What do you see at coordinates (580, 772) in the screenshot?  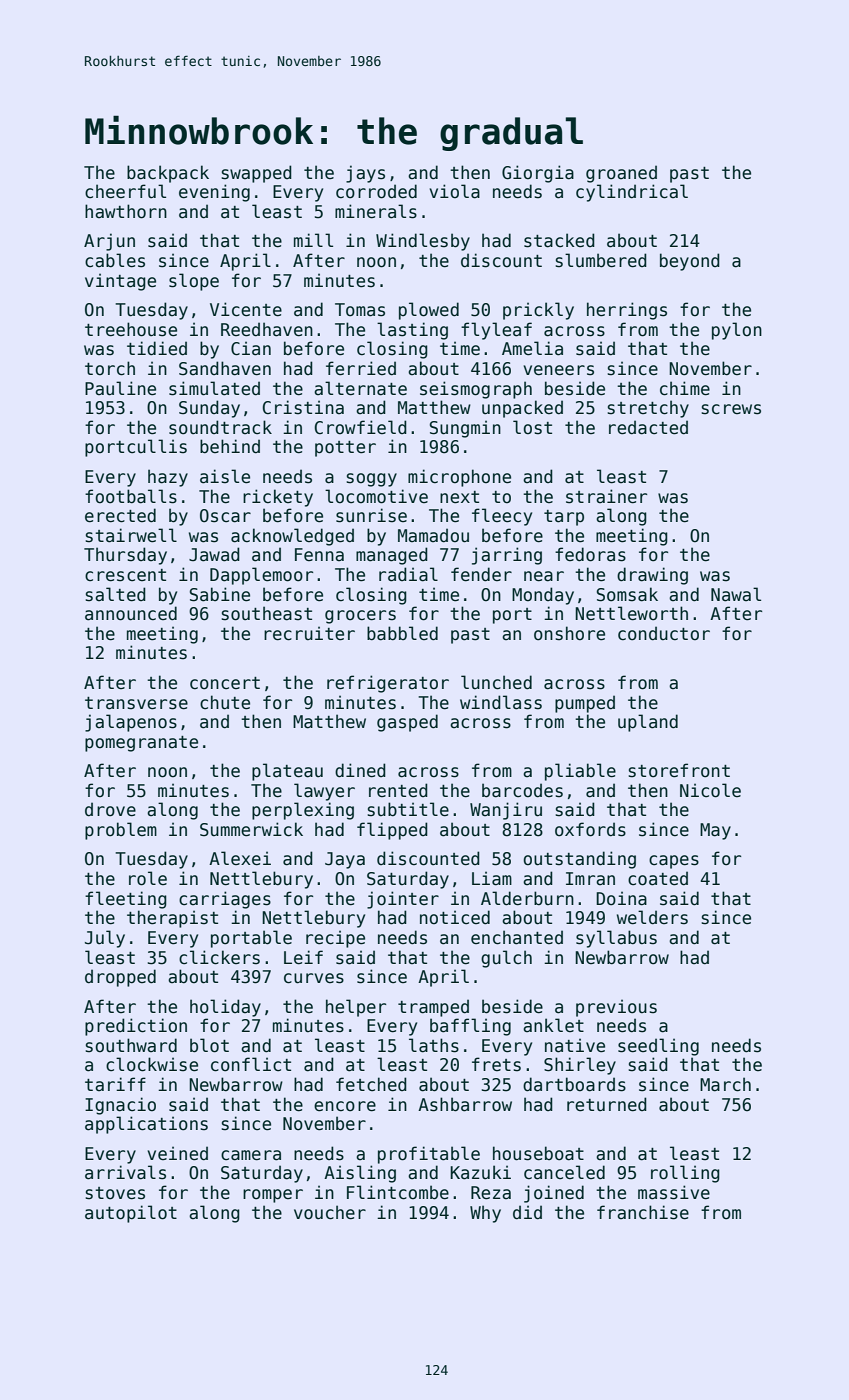 I see `pliable` at bounding box center [580, 772].
